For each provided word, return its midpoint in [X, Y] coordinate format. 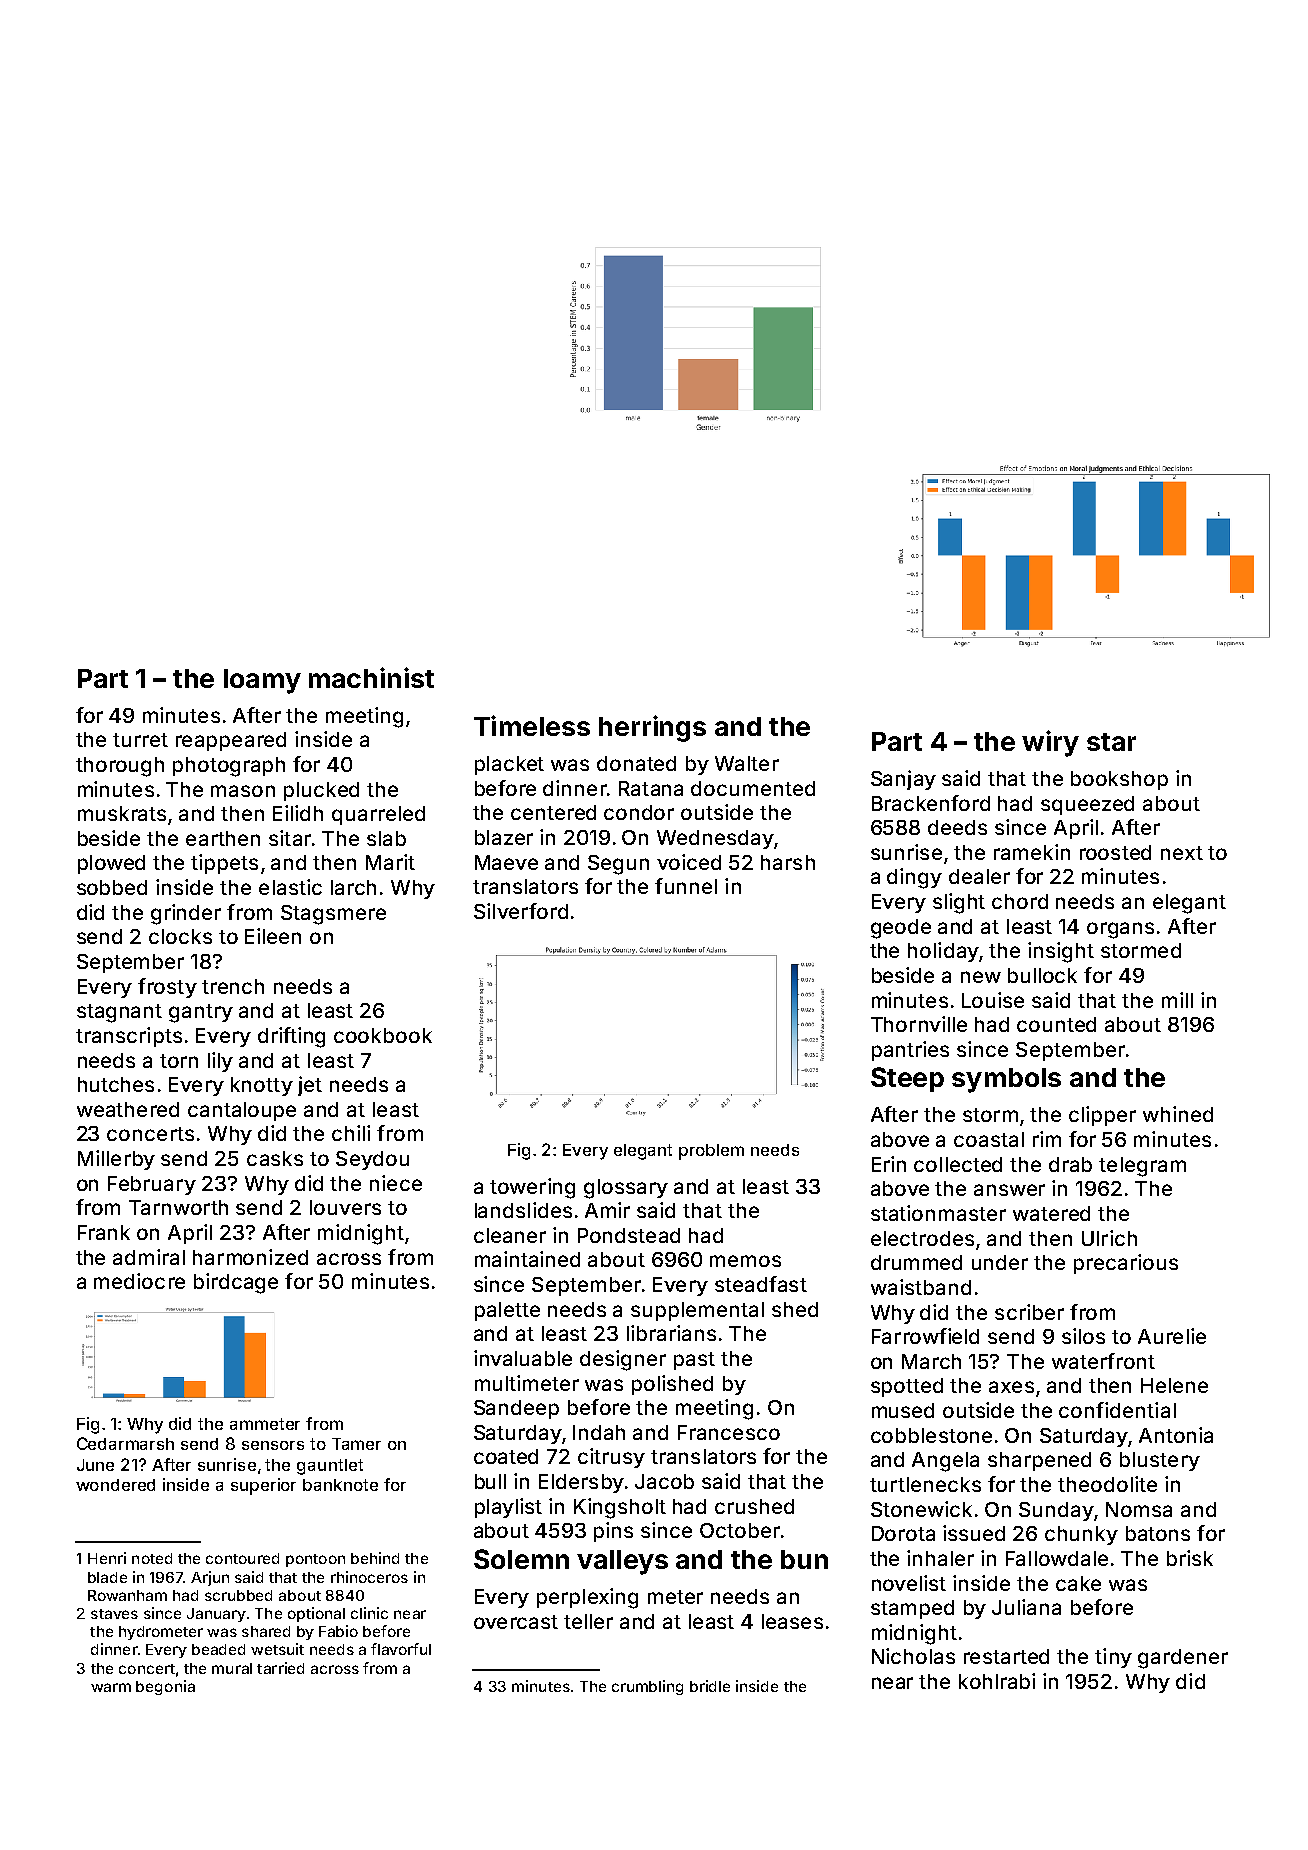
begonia [165, 1687]
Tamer [356, 1444]
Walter [747, 763]
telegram [1142, 1167]
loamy [262, 681]
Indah [599, 1432]
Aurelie [1172, 1336]
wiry [1050, 743]
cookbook [383, 1035]
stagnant [119, 1013]
